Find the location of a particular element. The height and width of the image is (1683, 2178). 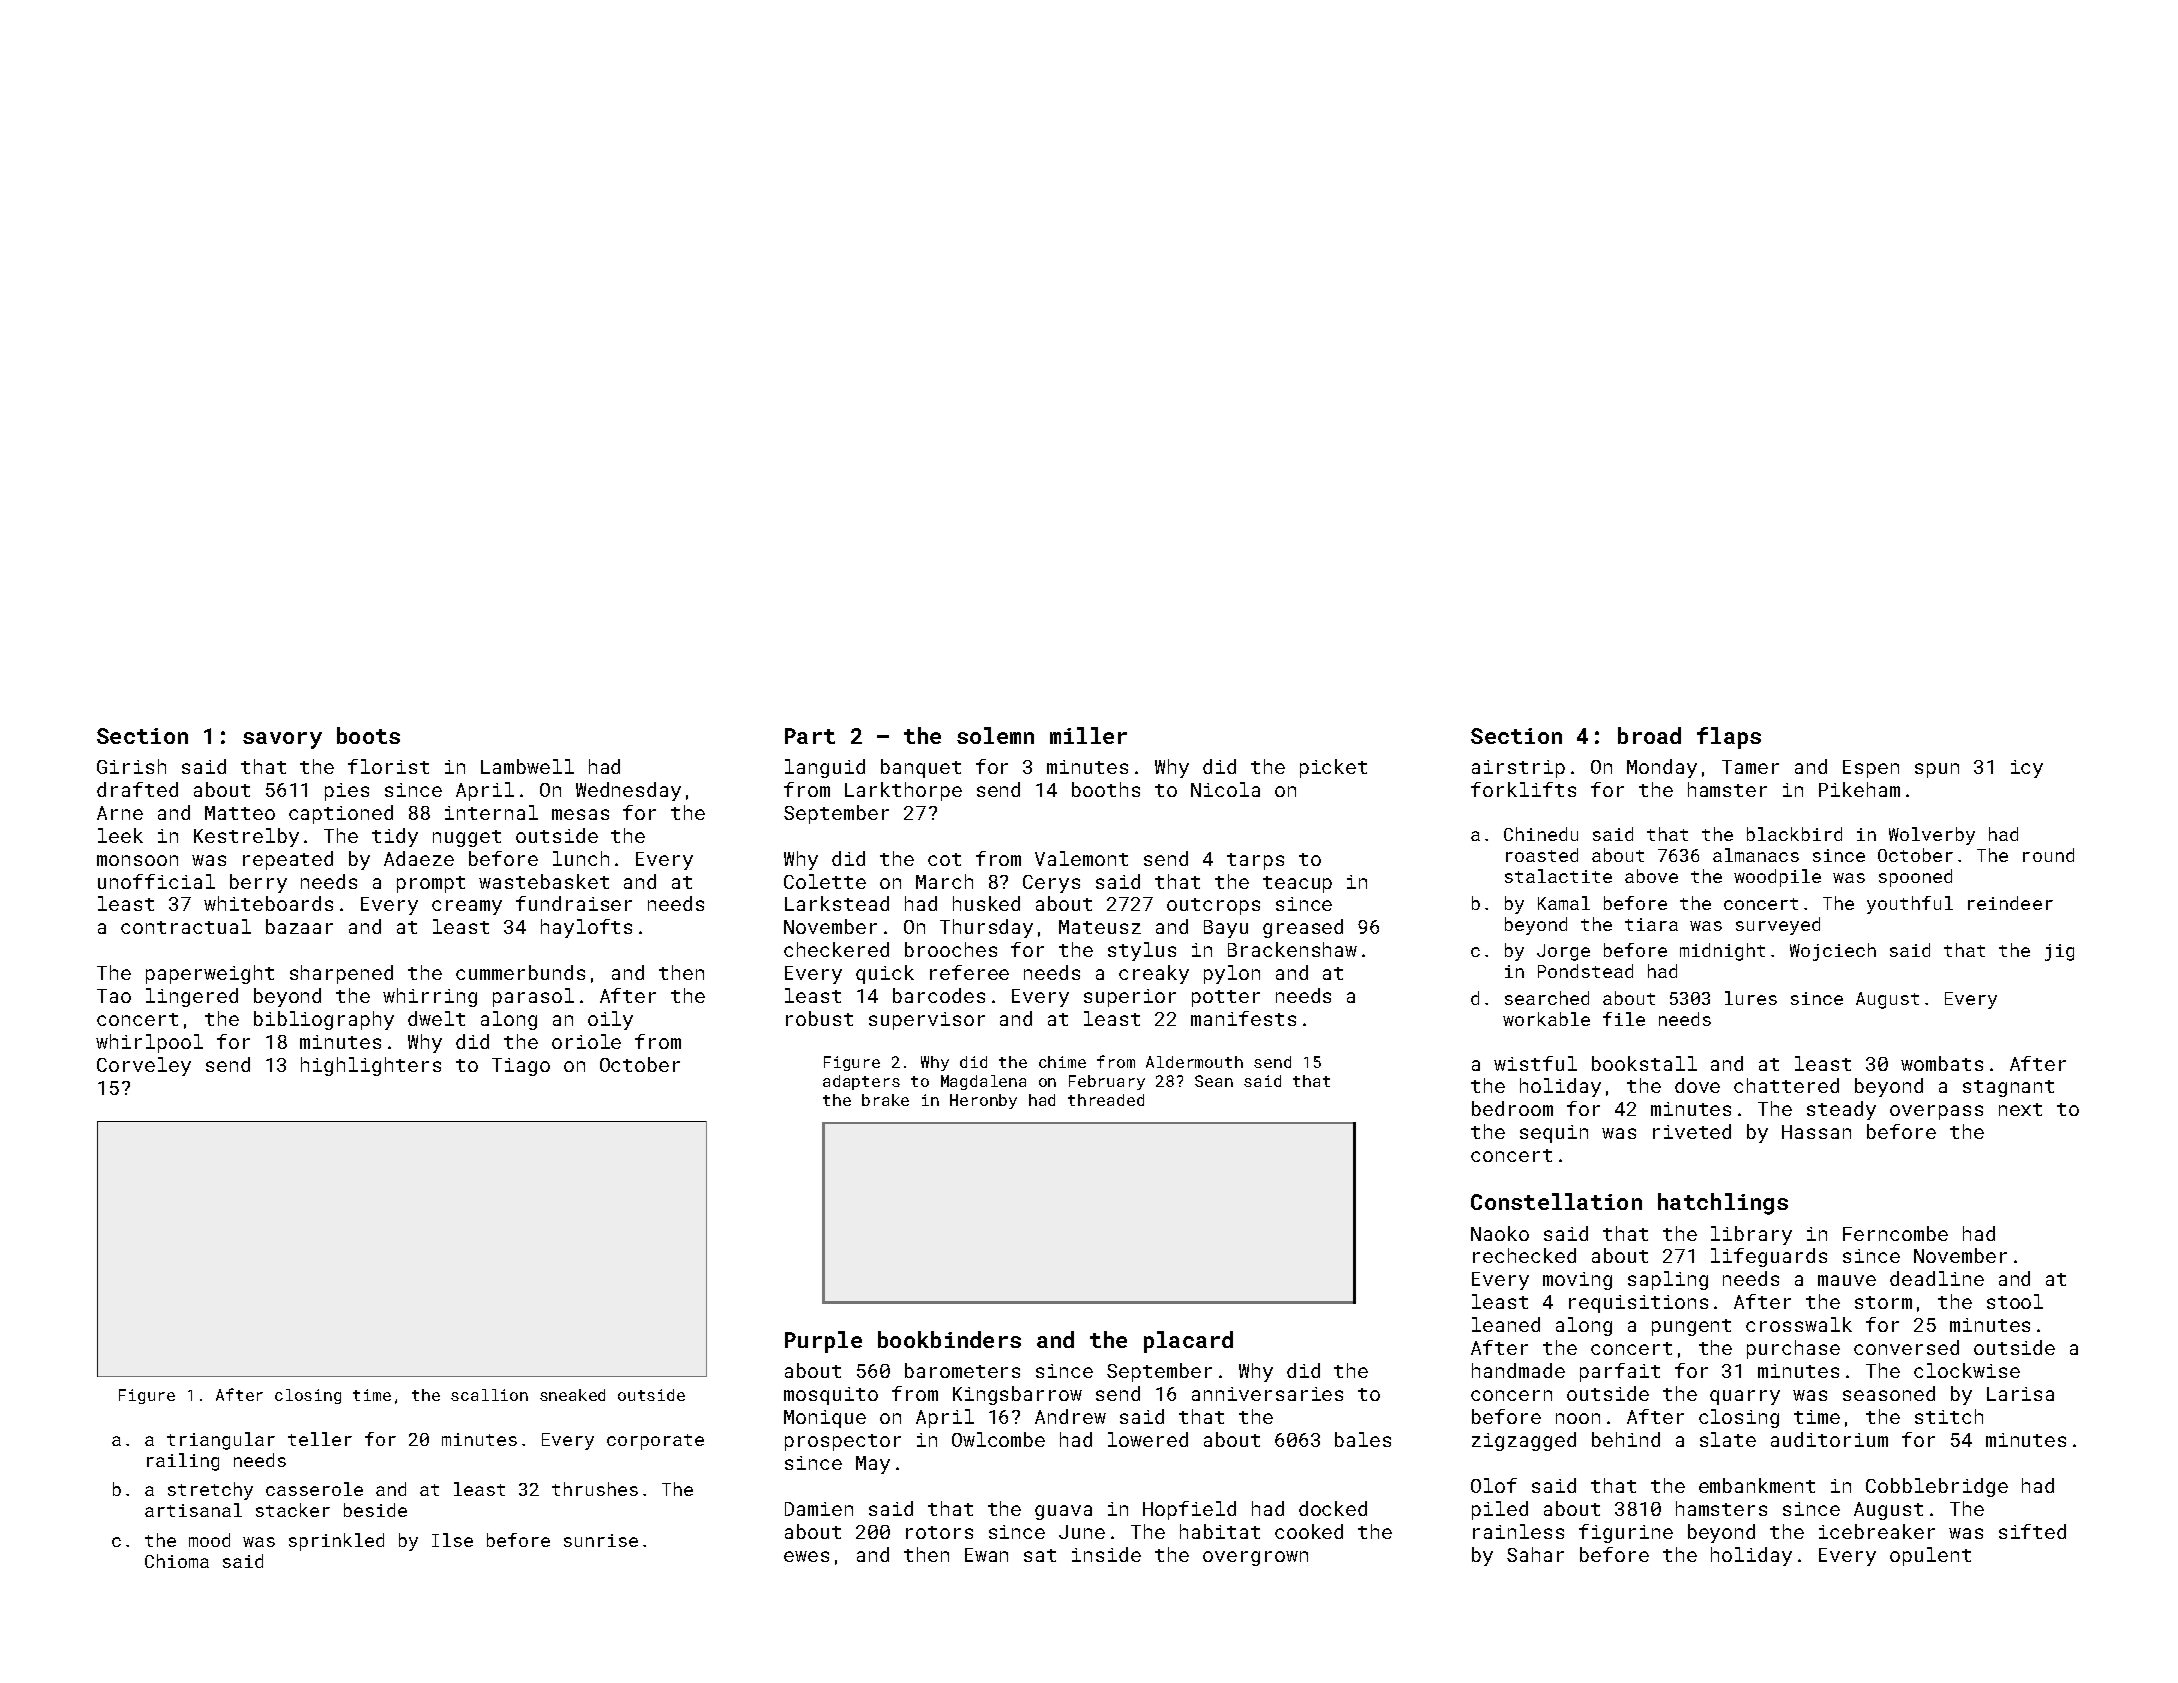

Valemont is located at coordinates (1081, 858).
